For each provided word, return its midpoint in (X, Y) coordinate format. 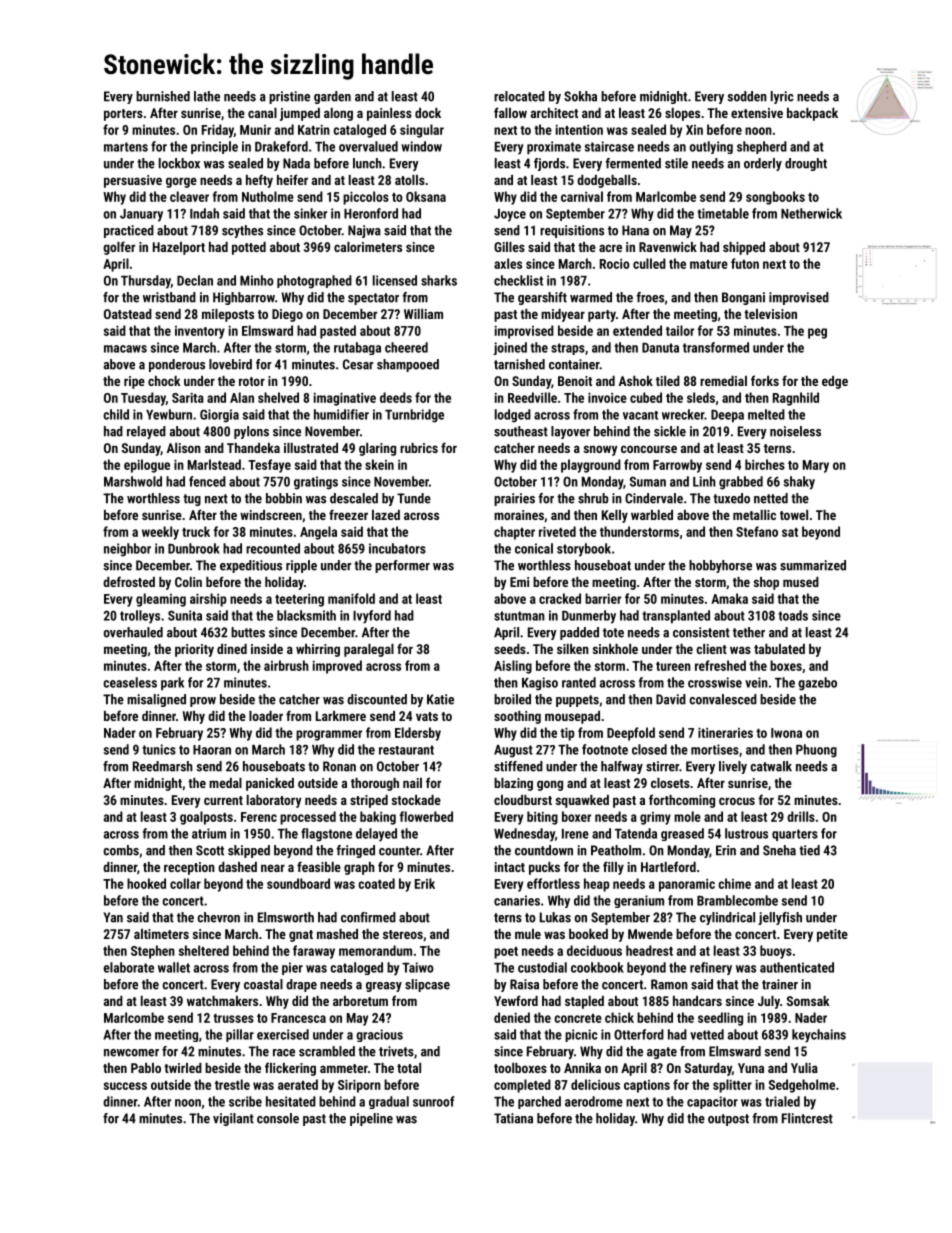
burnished (163, 96)
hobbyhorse (720, 566)
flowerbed (426, 816)
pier (292, 968)
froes (650, 297)
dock (428, 113)
